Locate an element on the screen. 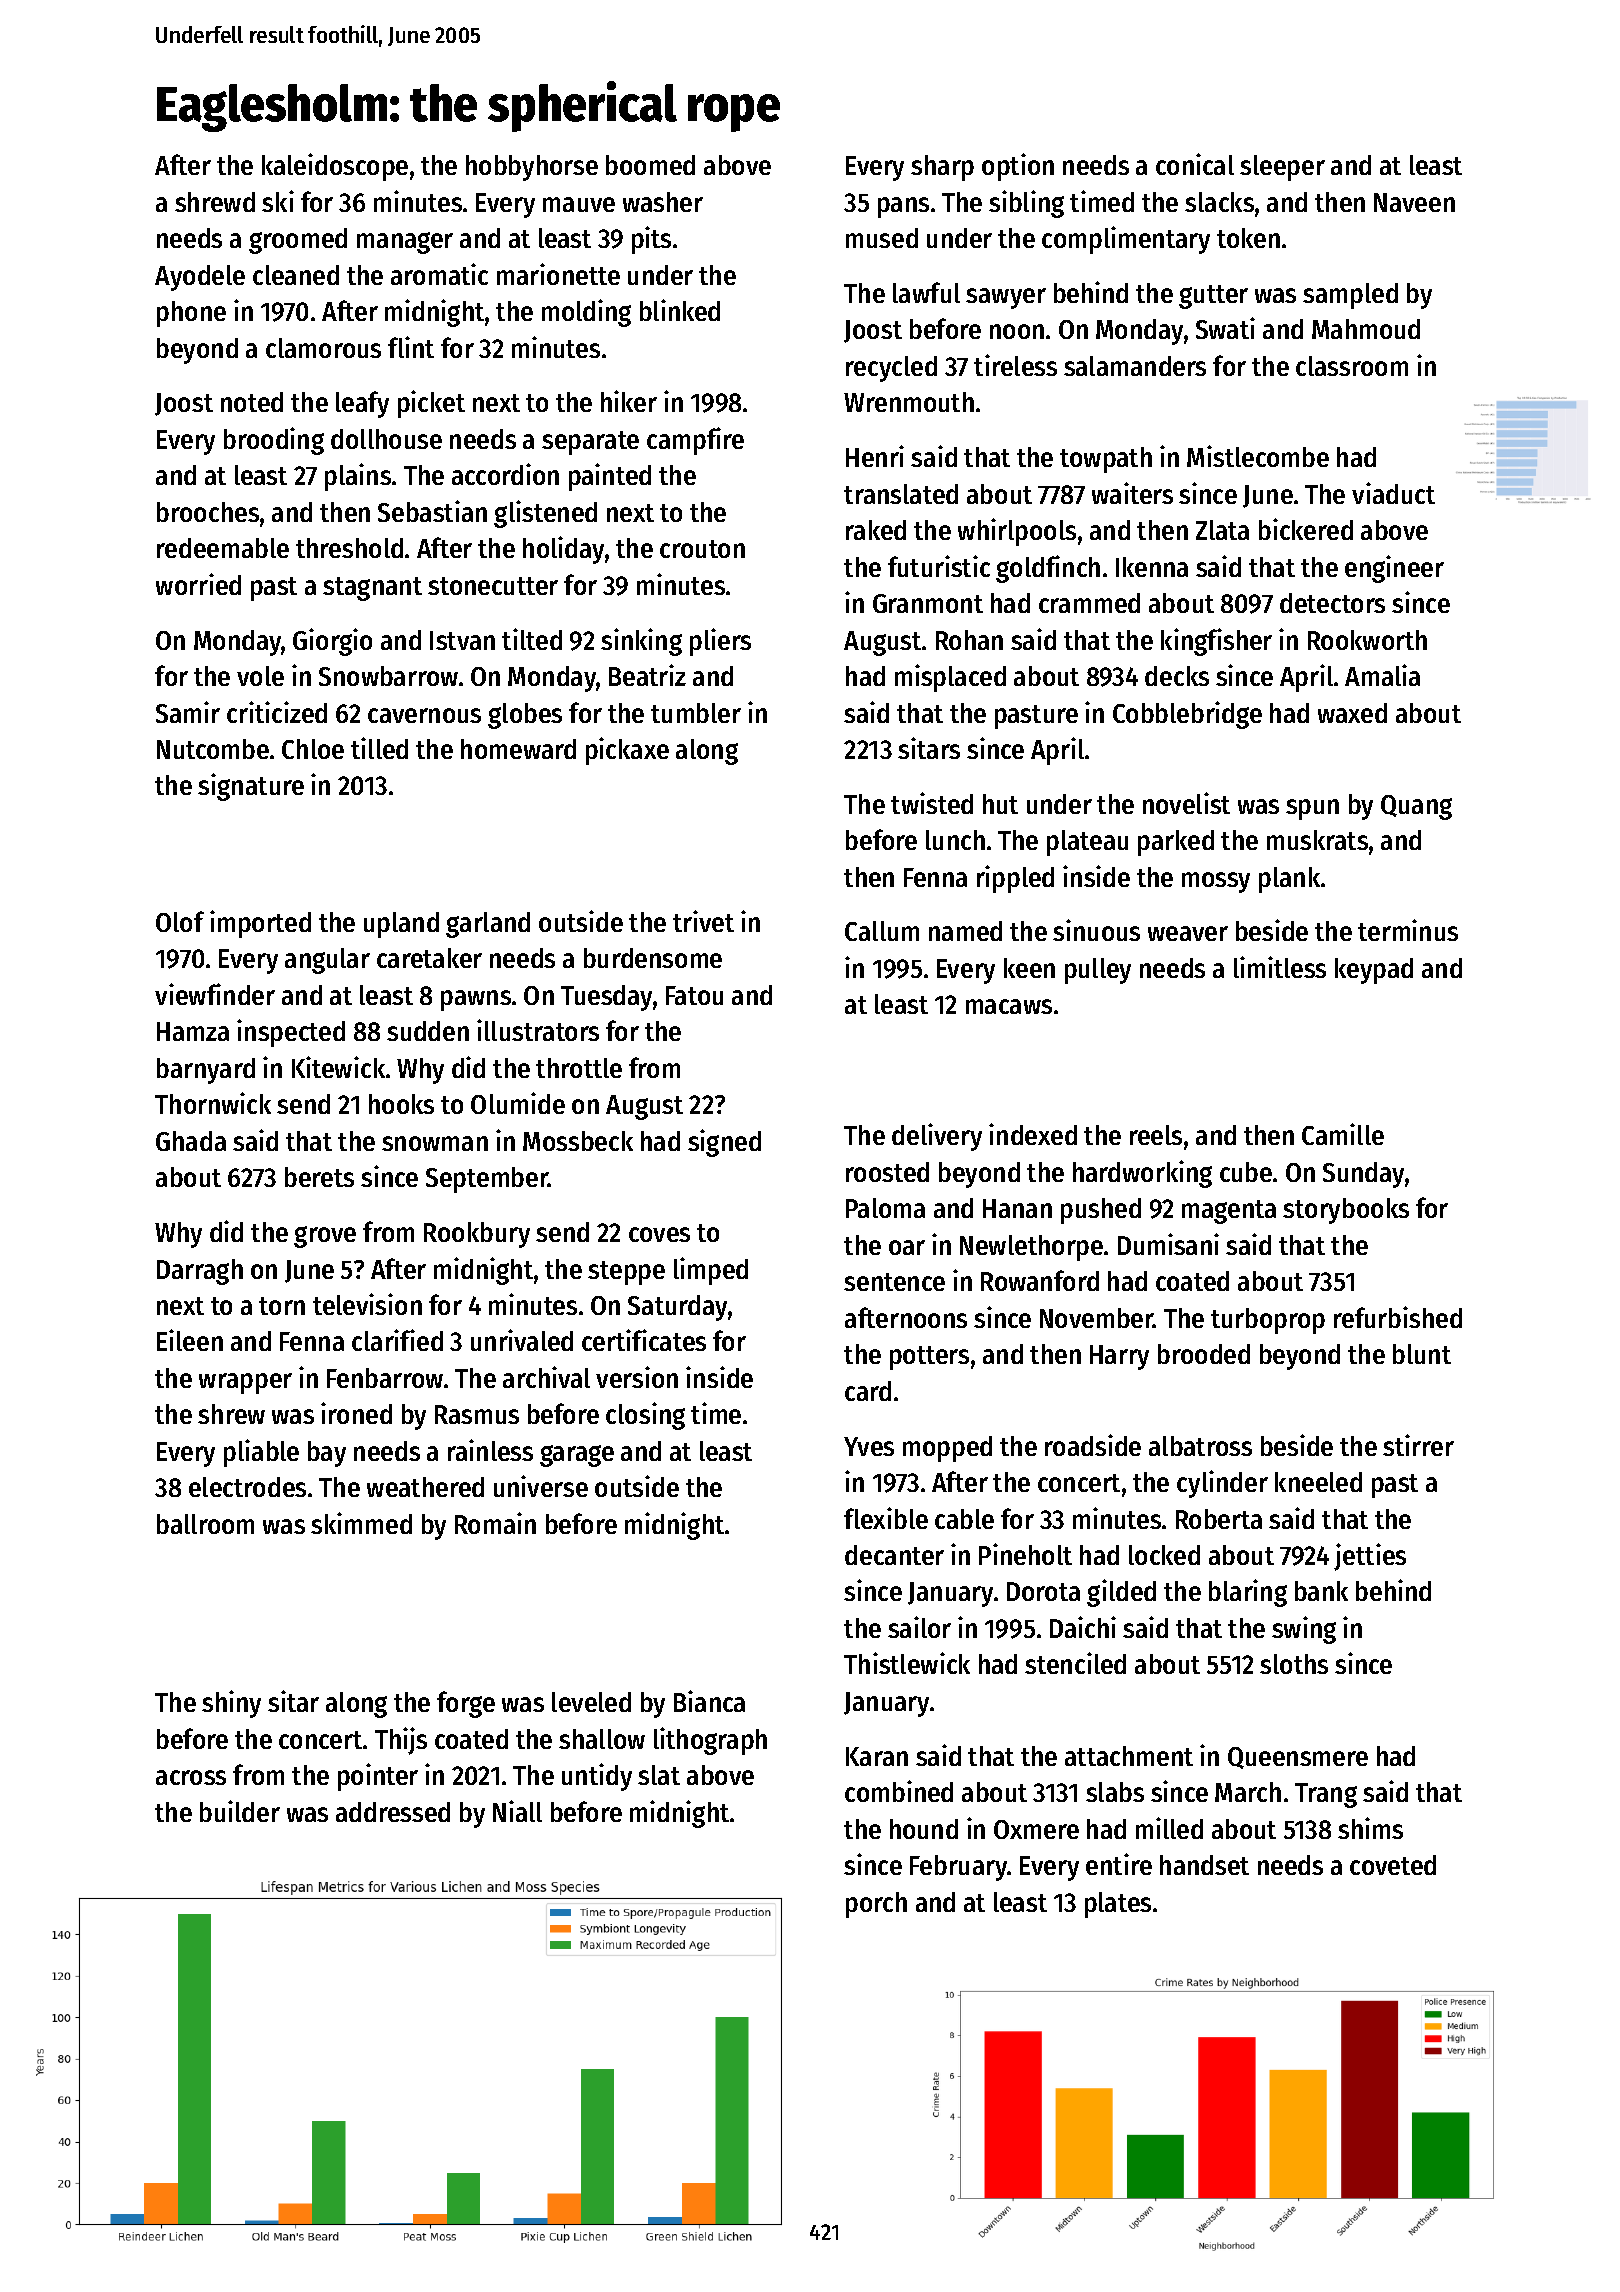 The height and width of the screenshot is (2292, 1620). salamanders is located at coordinates (1135, 366).
